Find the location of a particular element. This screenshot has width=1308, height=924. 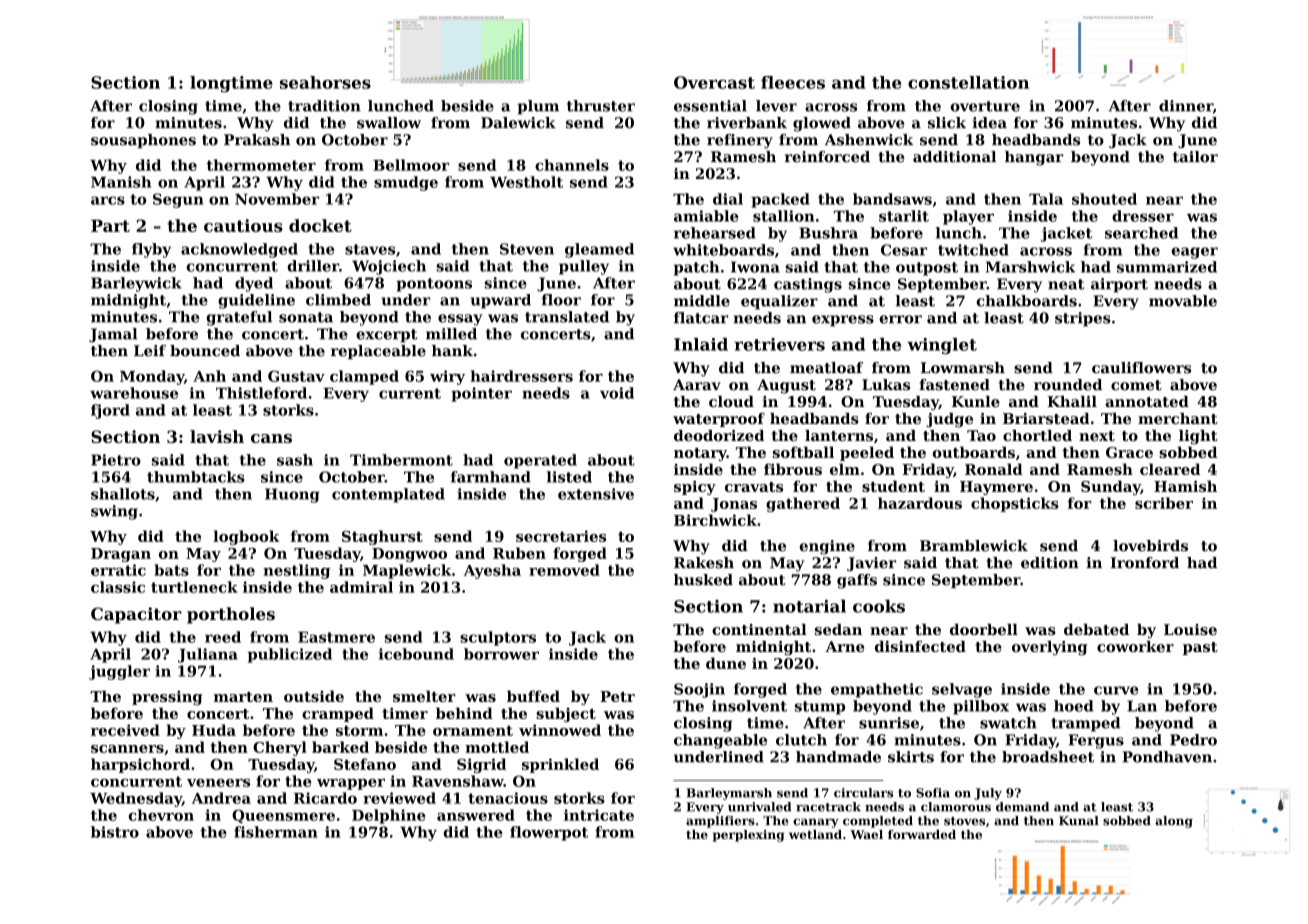

fisherman is located at coordinates (276, 832).
